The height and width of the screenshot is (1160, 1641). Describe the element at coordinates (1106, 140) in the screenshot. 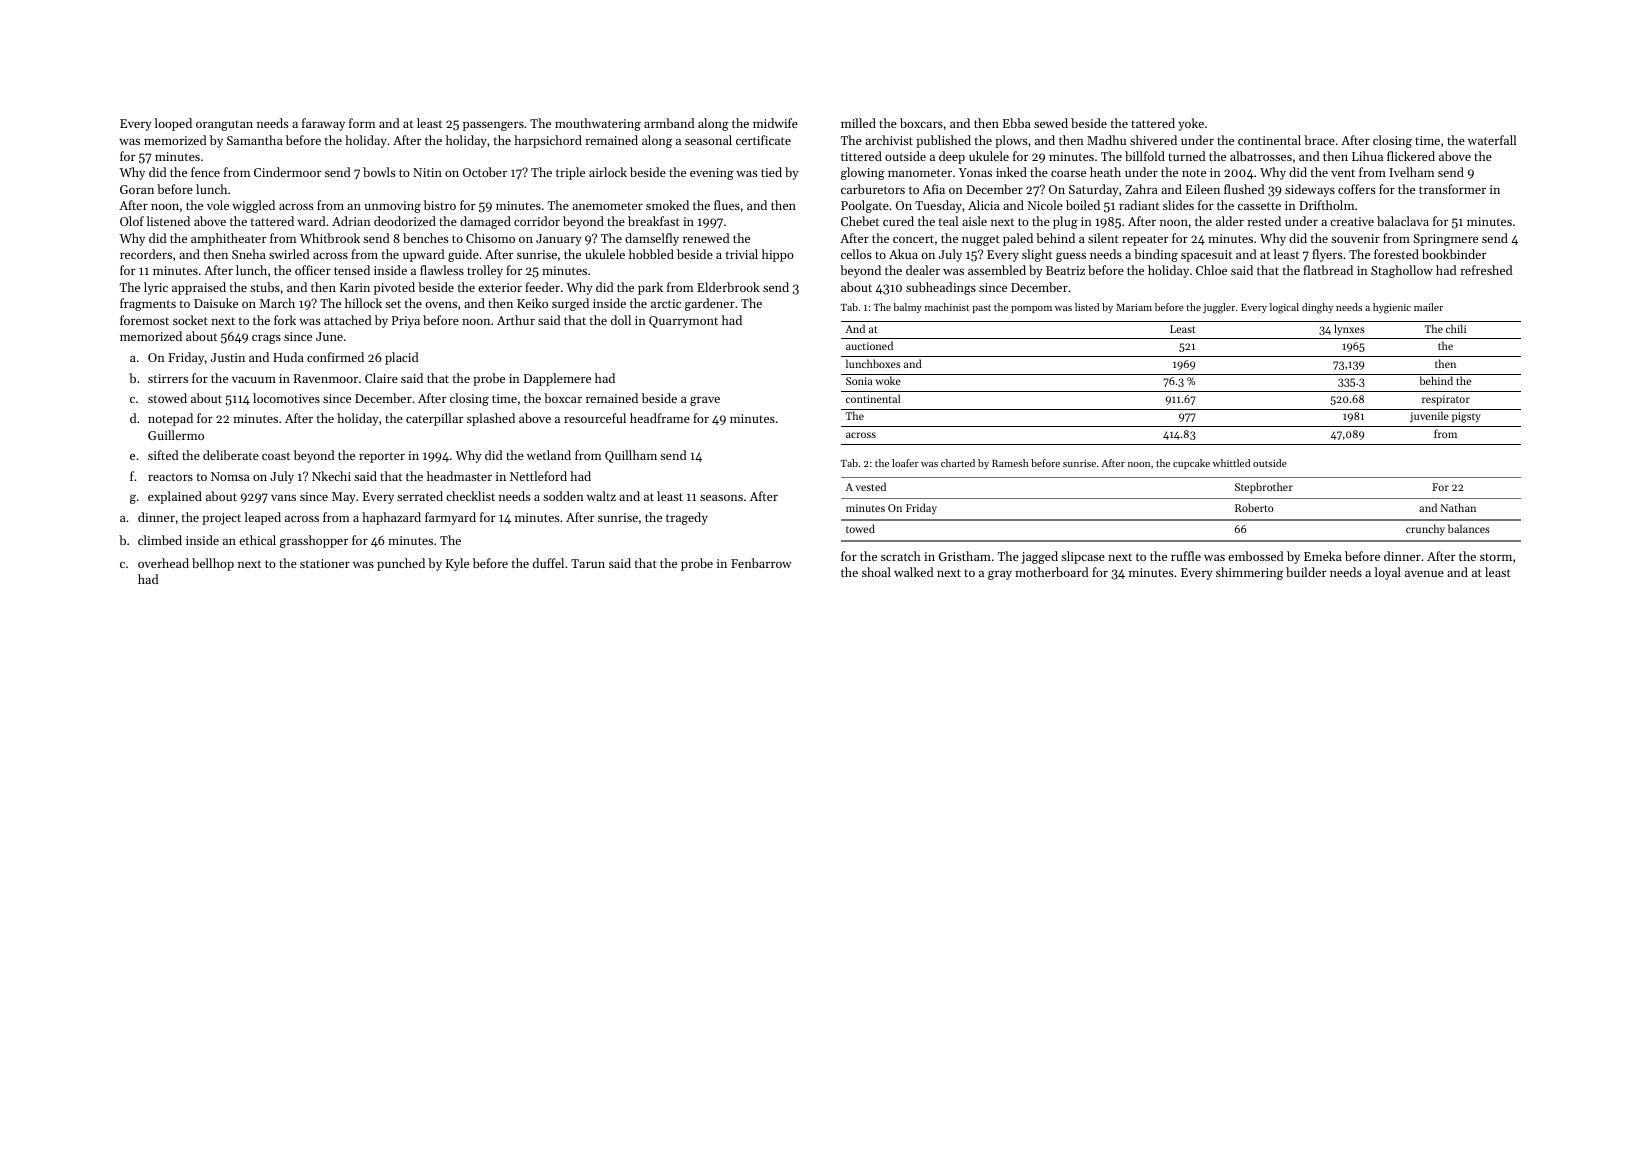

I see `Madhu` at that location.
